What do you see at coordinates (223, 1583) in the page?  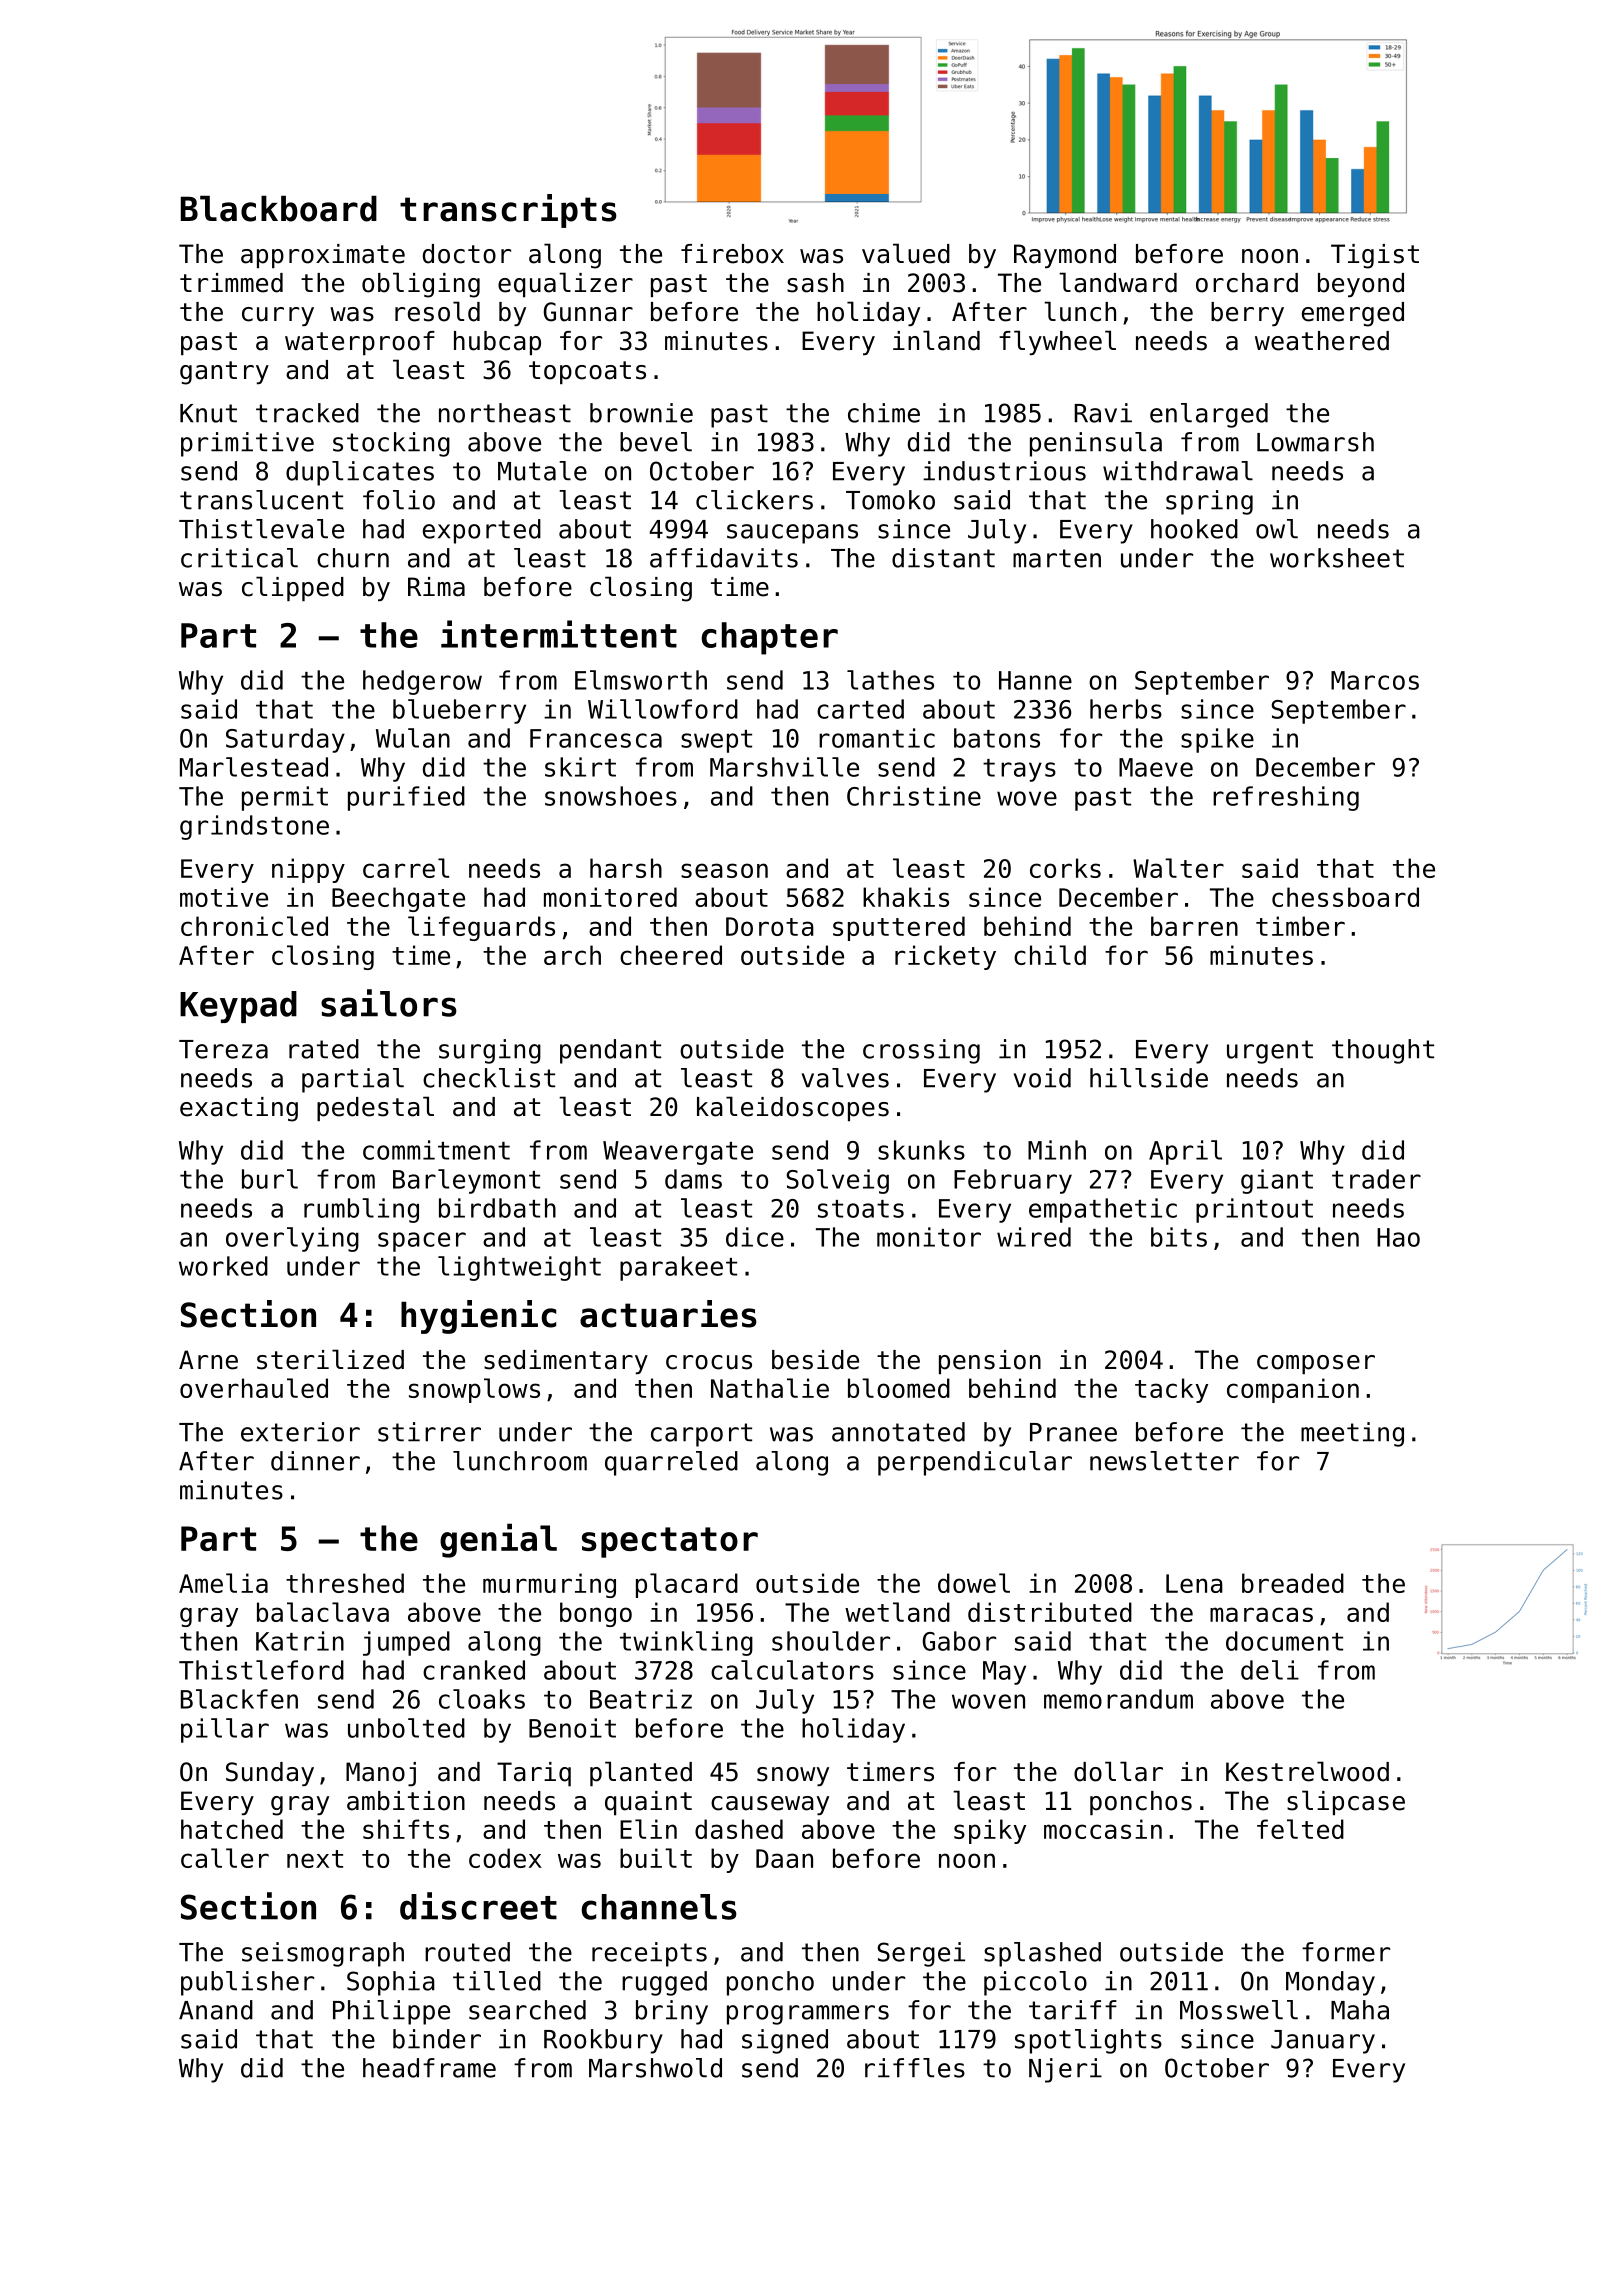 I see `Amelia` at bounding box center [223, 1583].
